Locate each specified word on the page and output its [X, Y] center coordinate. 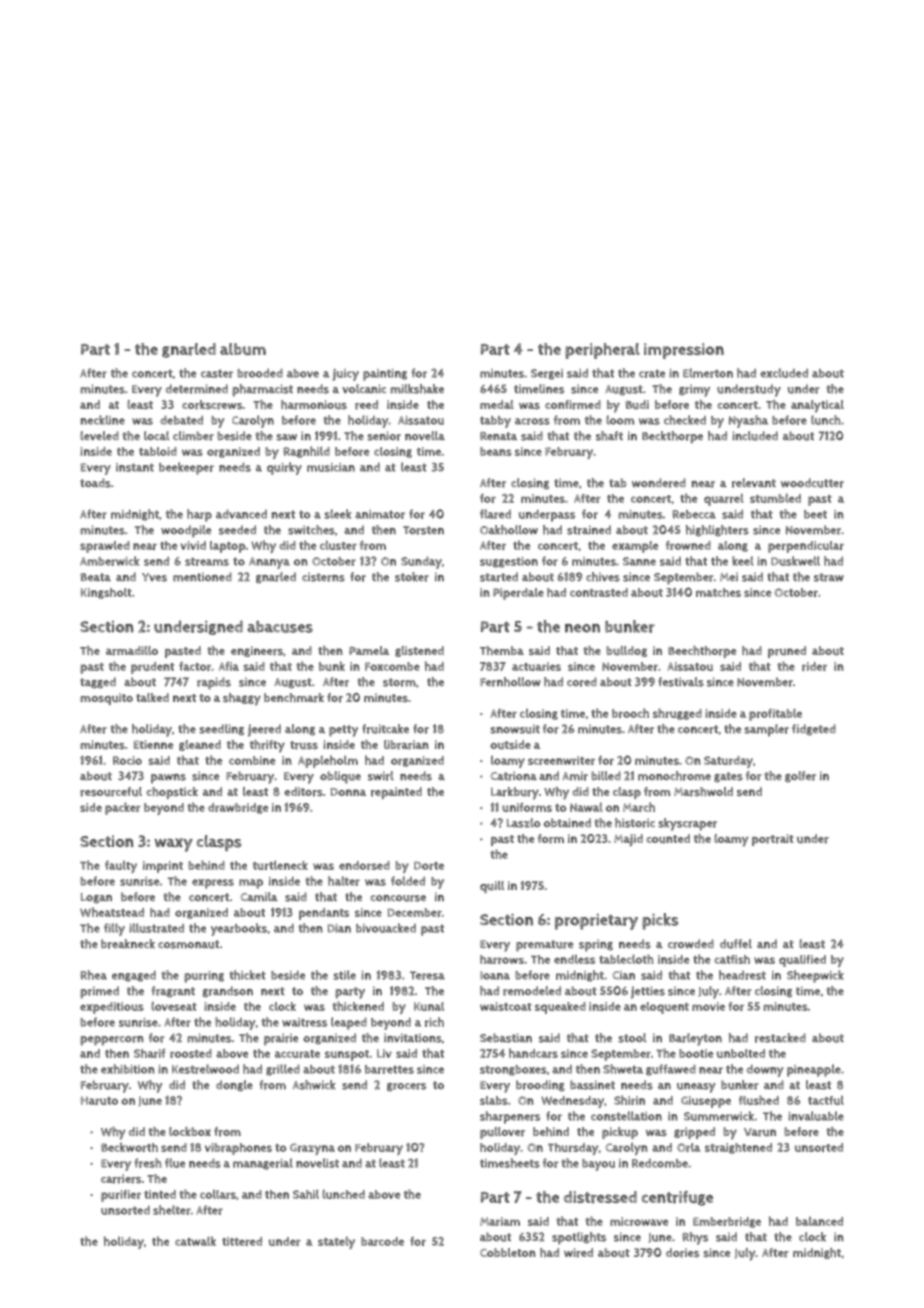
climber [193, 436]
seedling [221, 729]
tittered [242, 1241]
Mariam [500, 1221]
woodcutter [812, 483]
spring [596, 945]
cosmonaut [188, 944]
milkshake [417, 389]
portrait [773, 840]
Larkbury [515, 793]
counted [668, 838]
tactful [826, 1100]
